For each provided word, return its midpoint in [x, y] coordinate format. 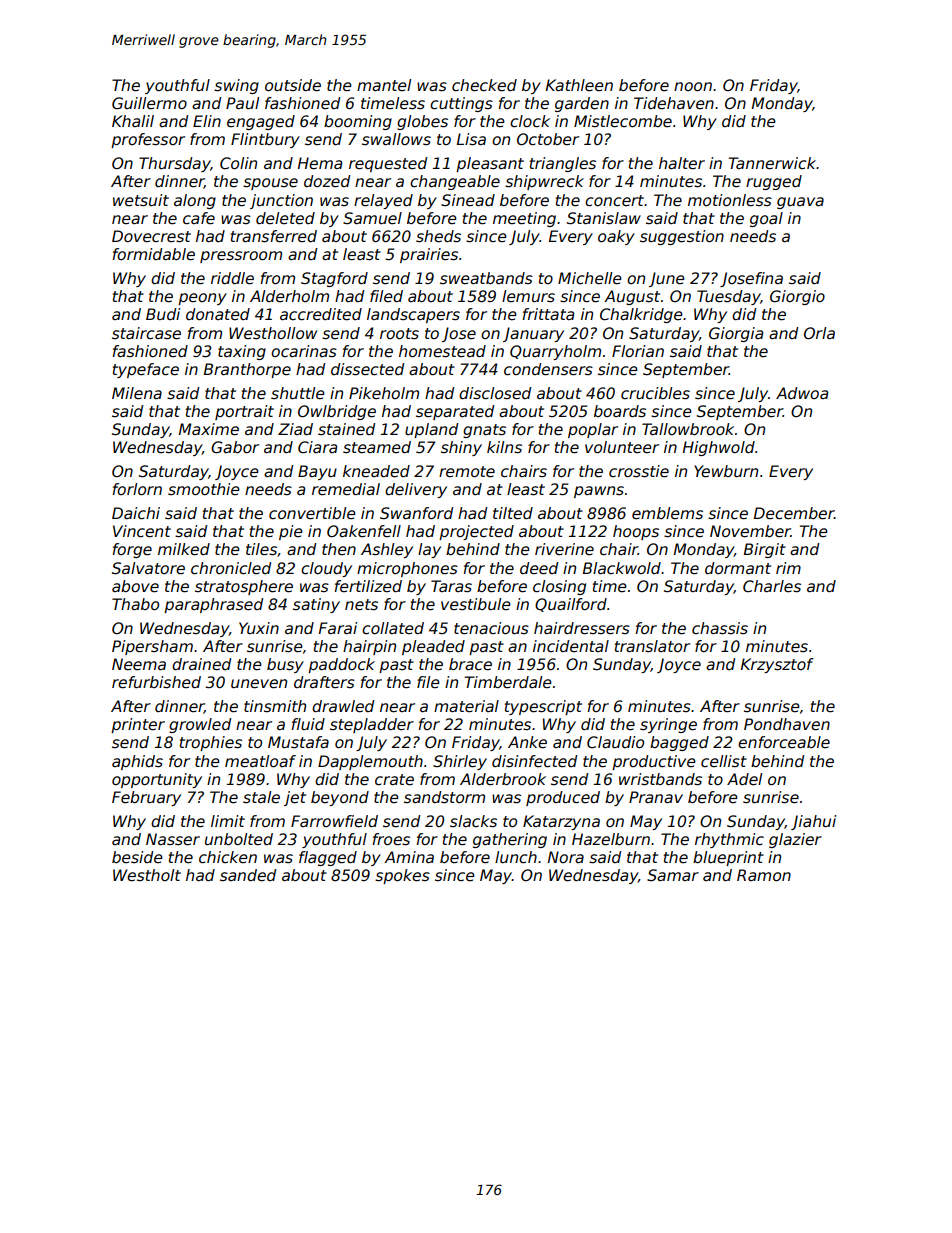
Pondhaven [787, 724]
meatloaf [260, 761]
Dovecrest [151, 236]
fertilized [368, 586]
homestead [442, 351]
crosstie [639, 471]
